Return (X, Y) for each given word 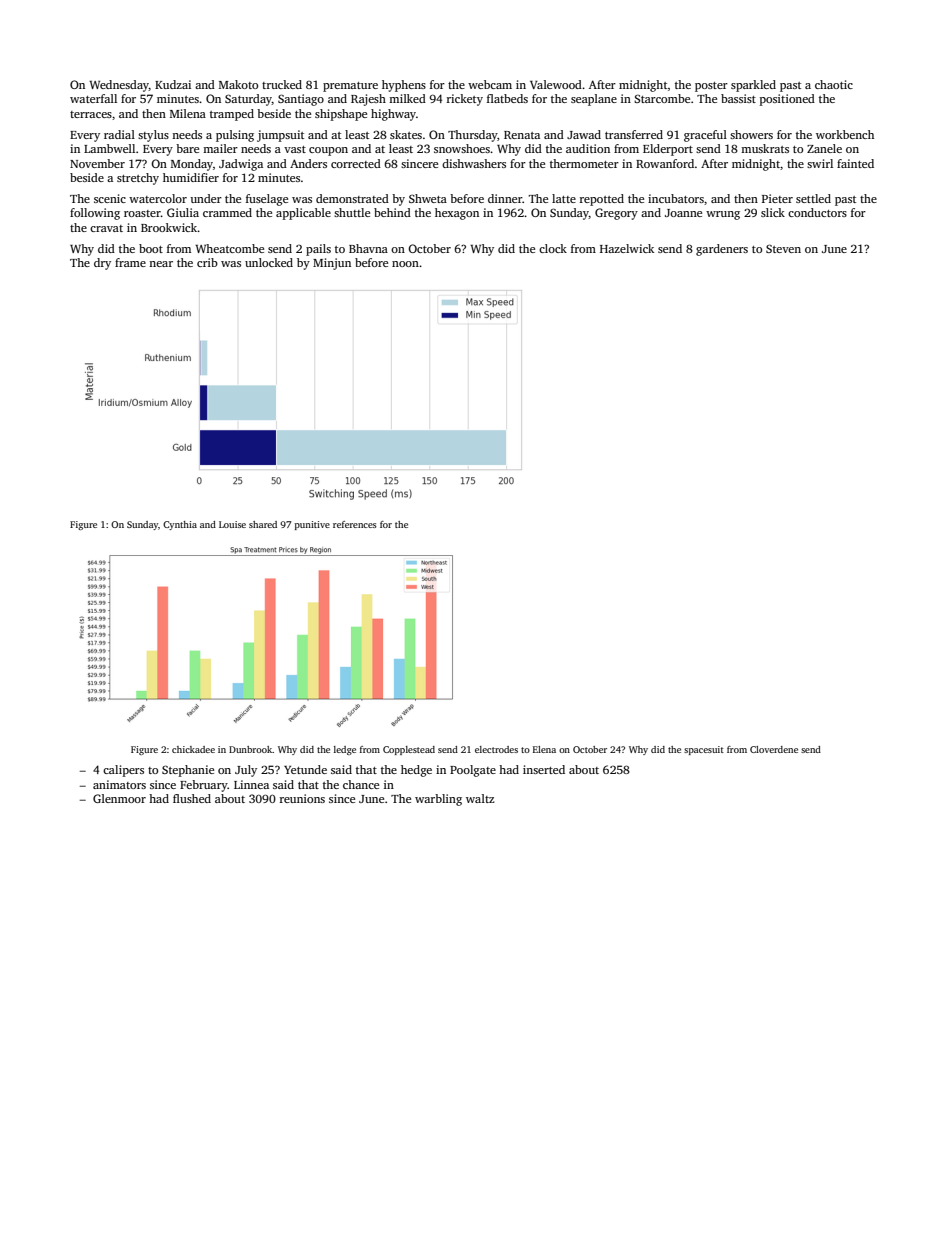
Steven (783, 248)
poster (711, 87)
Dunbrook (251, 749)
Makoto (238, 84)
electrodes (496, 749)
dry (102, 264)
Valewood (556, 84)
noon (405, 264)
